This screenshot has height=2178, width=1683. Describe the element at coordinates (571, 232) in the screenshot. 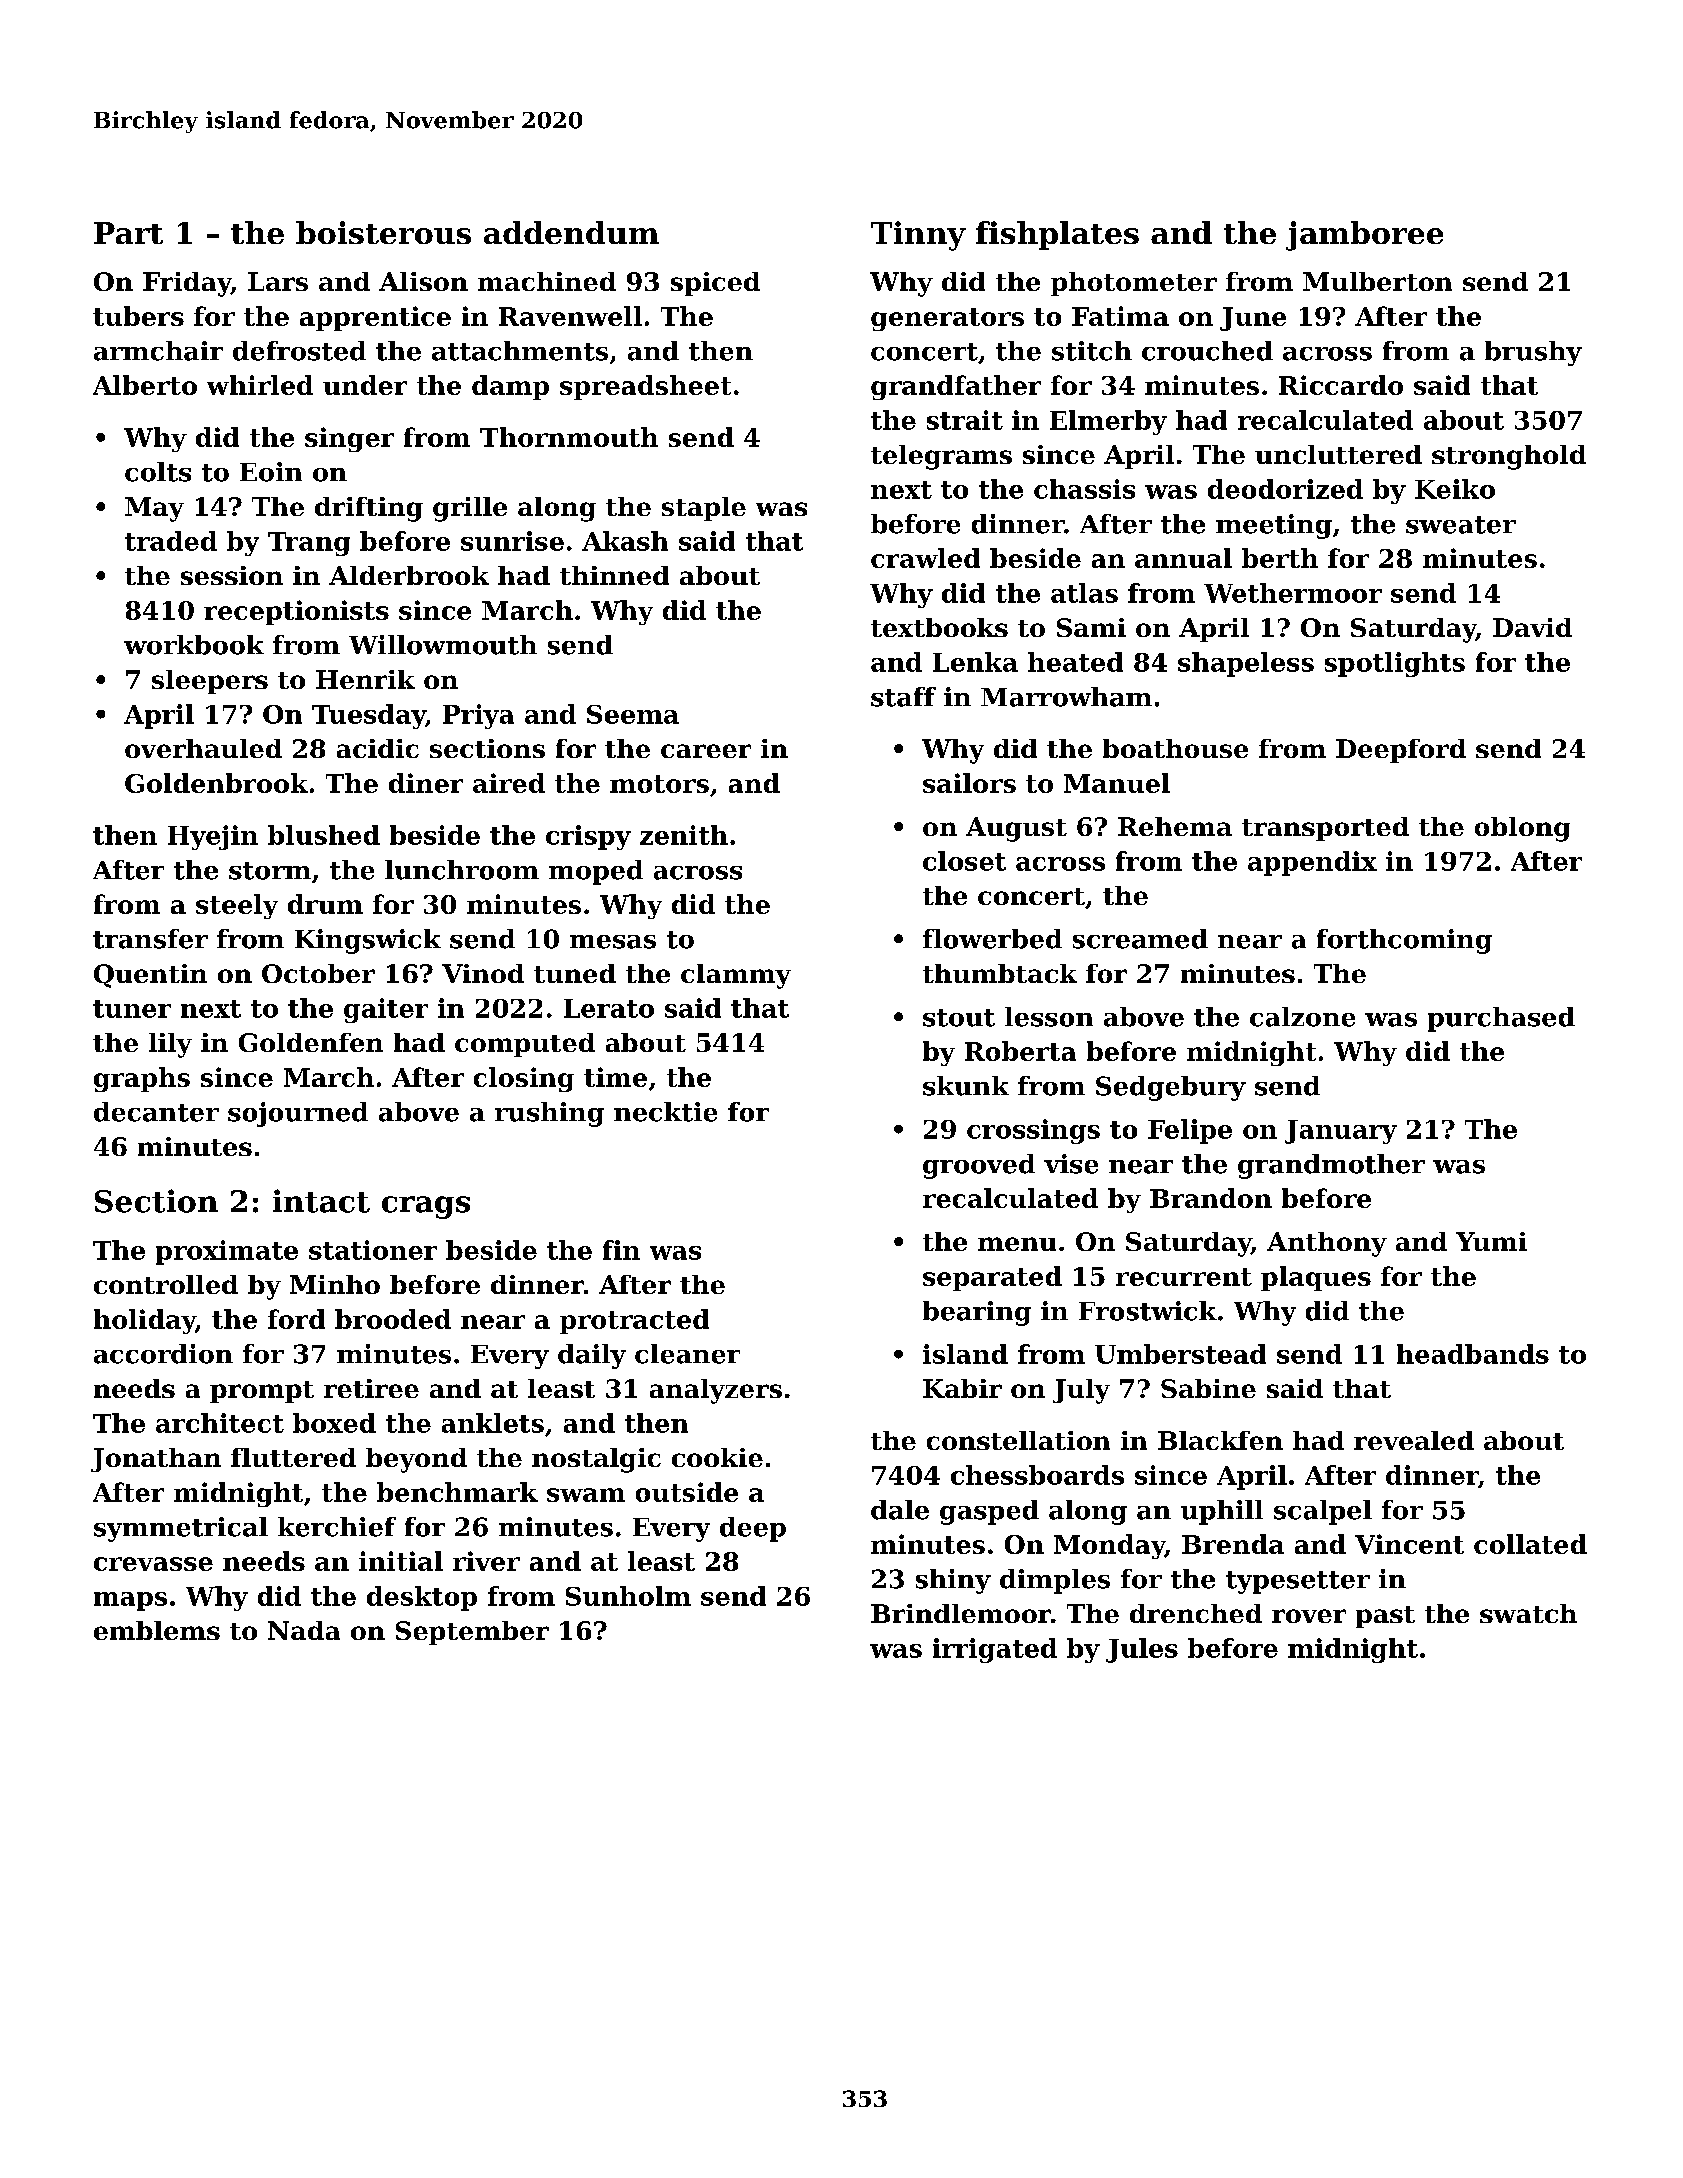

I see `addendum` at that location.
